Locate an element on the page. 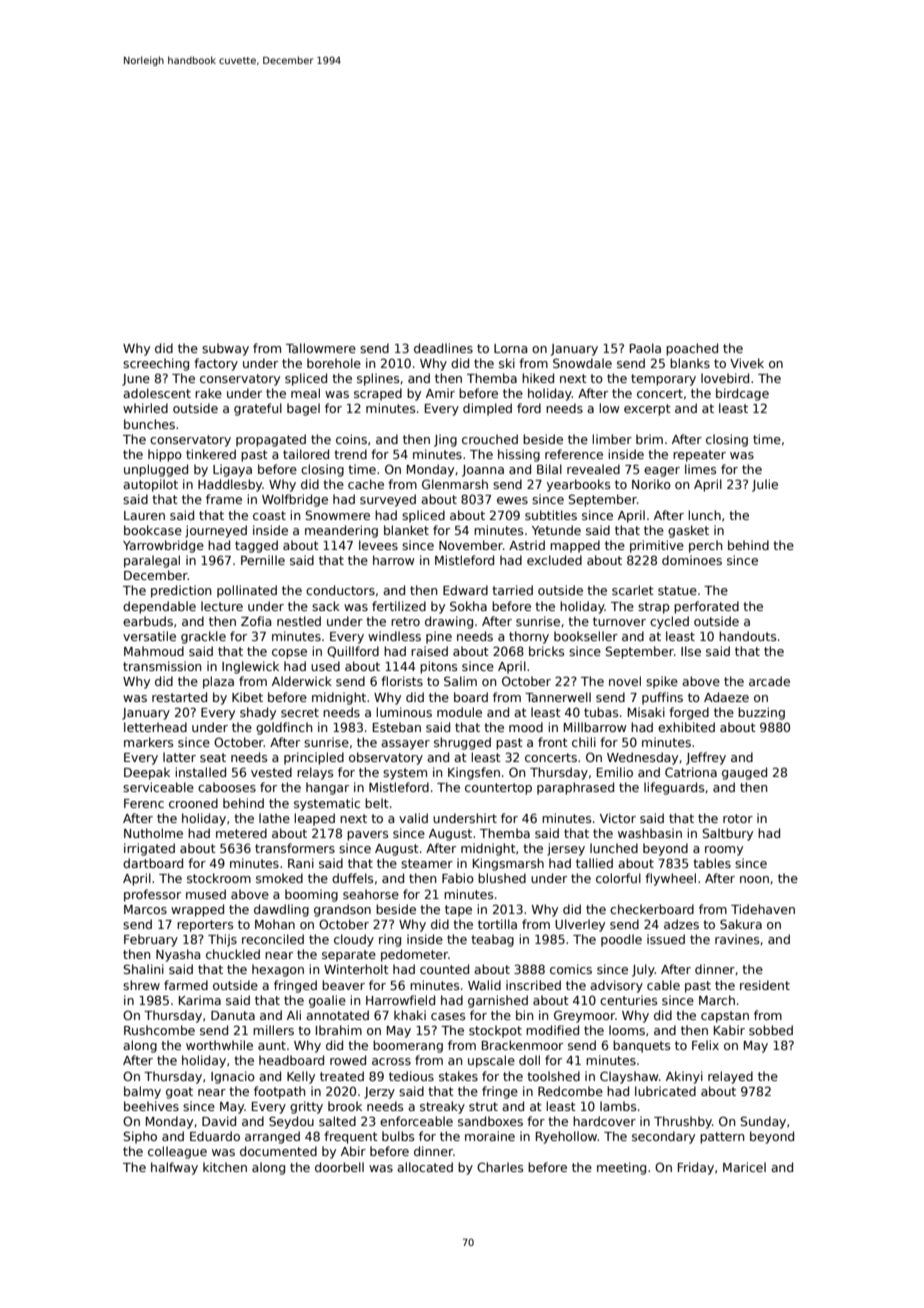 This image has height=1308, width=924. doorbell is located at coordinates (339, 1167).
